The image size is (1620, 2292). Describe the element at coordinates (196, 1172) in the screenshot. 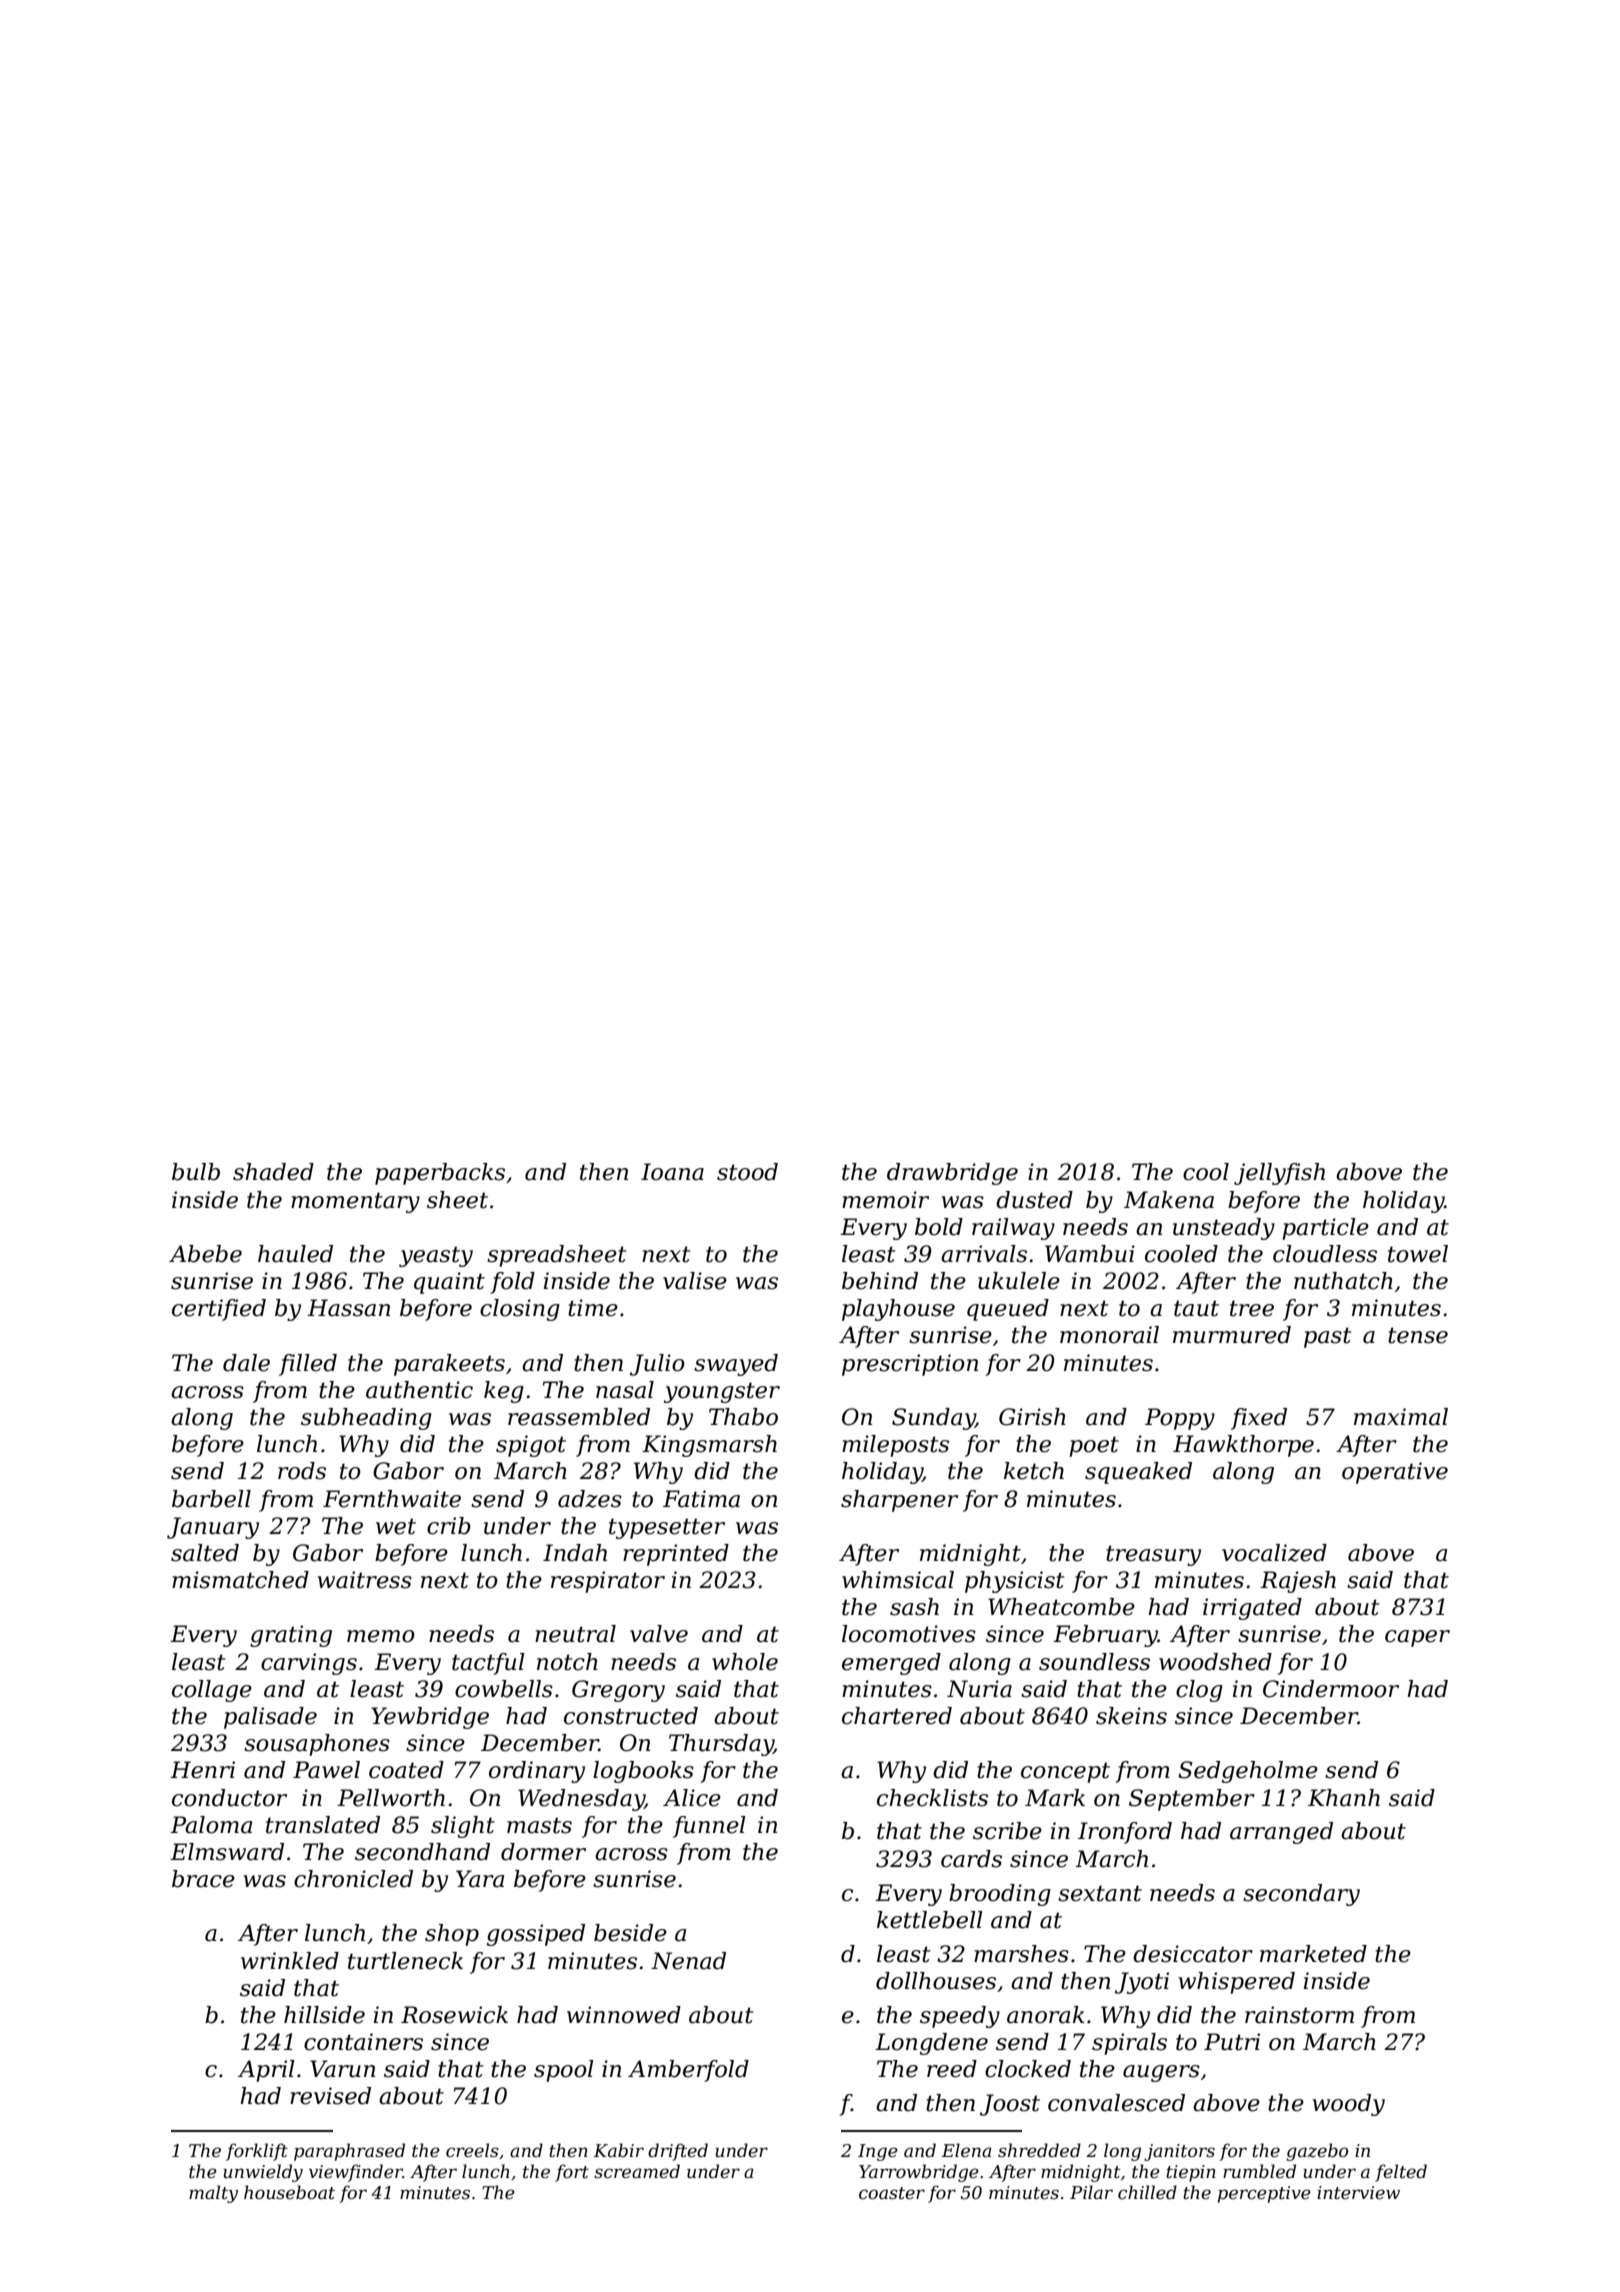

I see `bulb` at that location.
